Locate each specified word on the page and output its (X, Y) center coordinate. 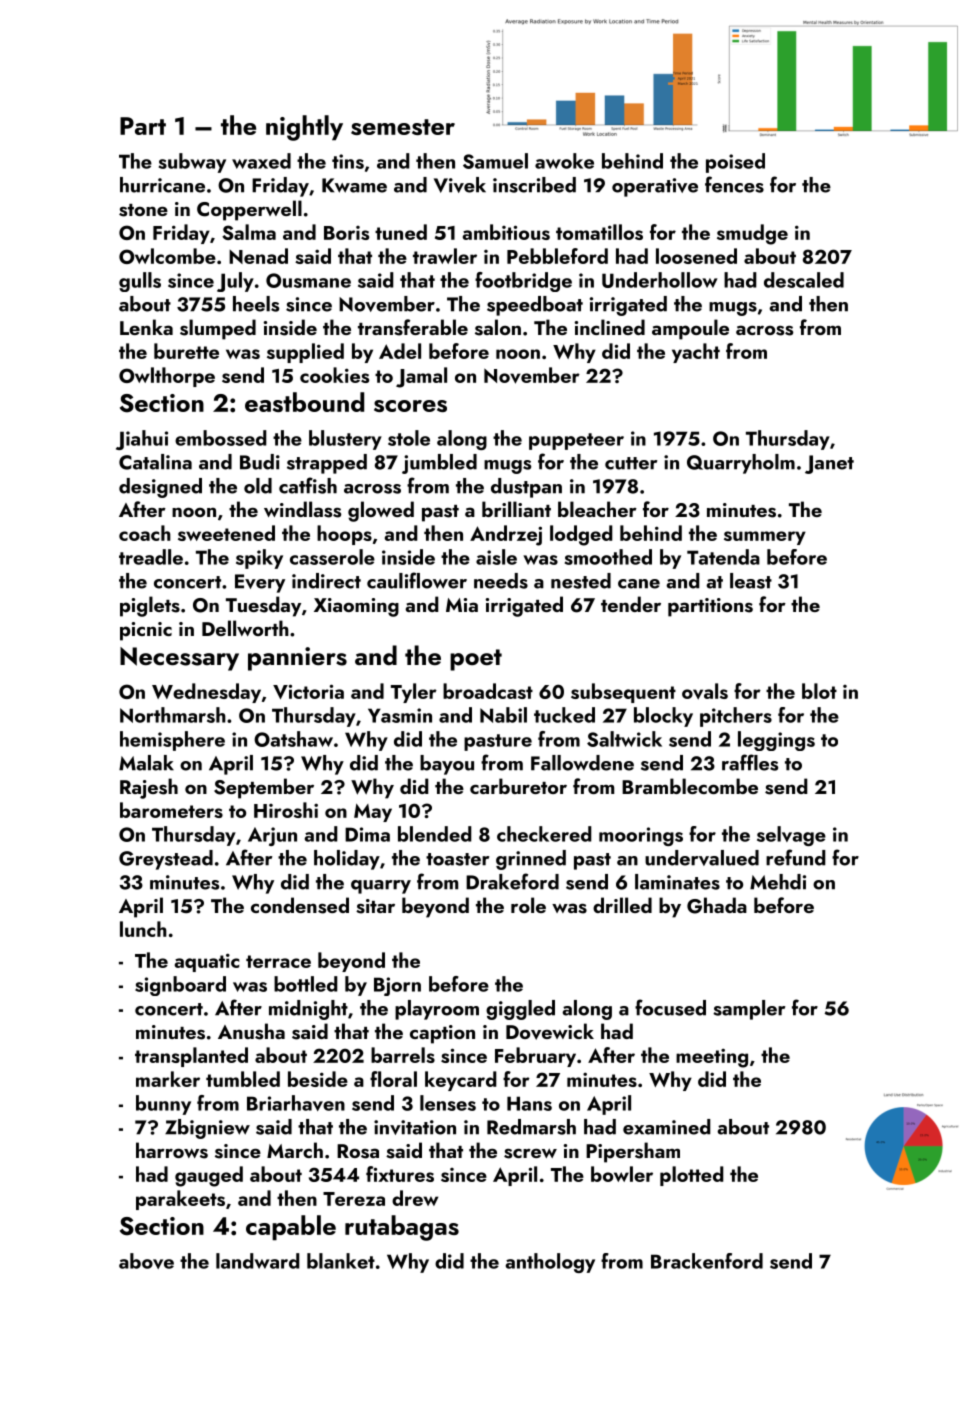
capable (291, 1228)
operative (655, 187)
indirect (326, 581)
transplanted (191, 1057)
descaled (804, 280)
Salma (249, 232)
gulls (140, 282)
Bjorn (397, 986)
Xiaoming (356, 607)
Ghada (717, 905)
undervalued (702, 858)
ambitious (506, 232)
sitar (375, 906)
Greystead (166, 860)
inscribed (534, 185)
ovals (705, 691)
